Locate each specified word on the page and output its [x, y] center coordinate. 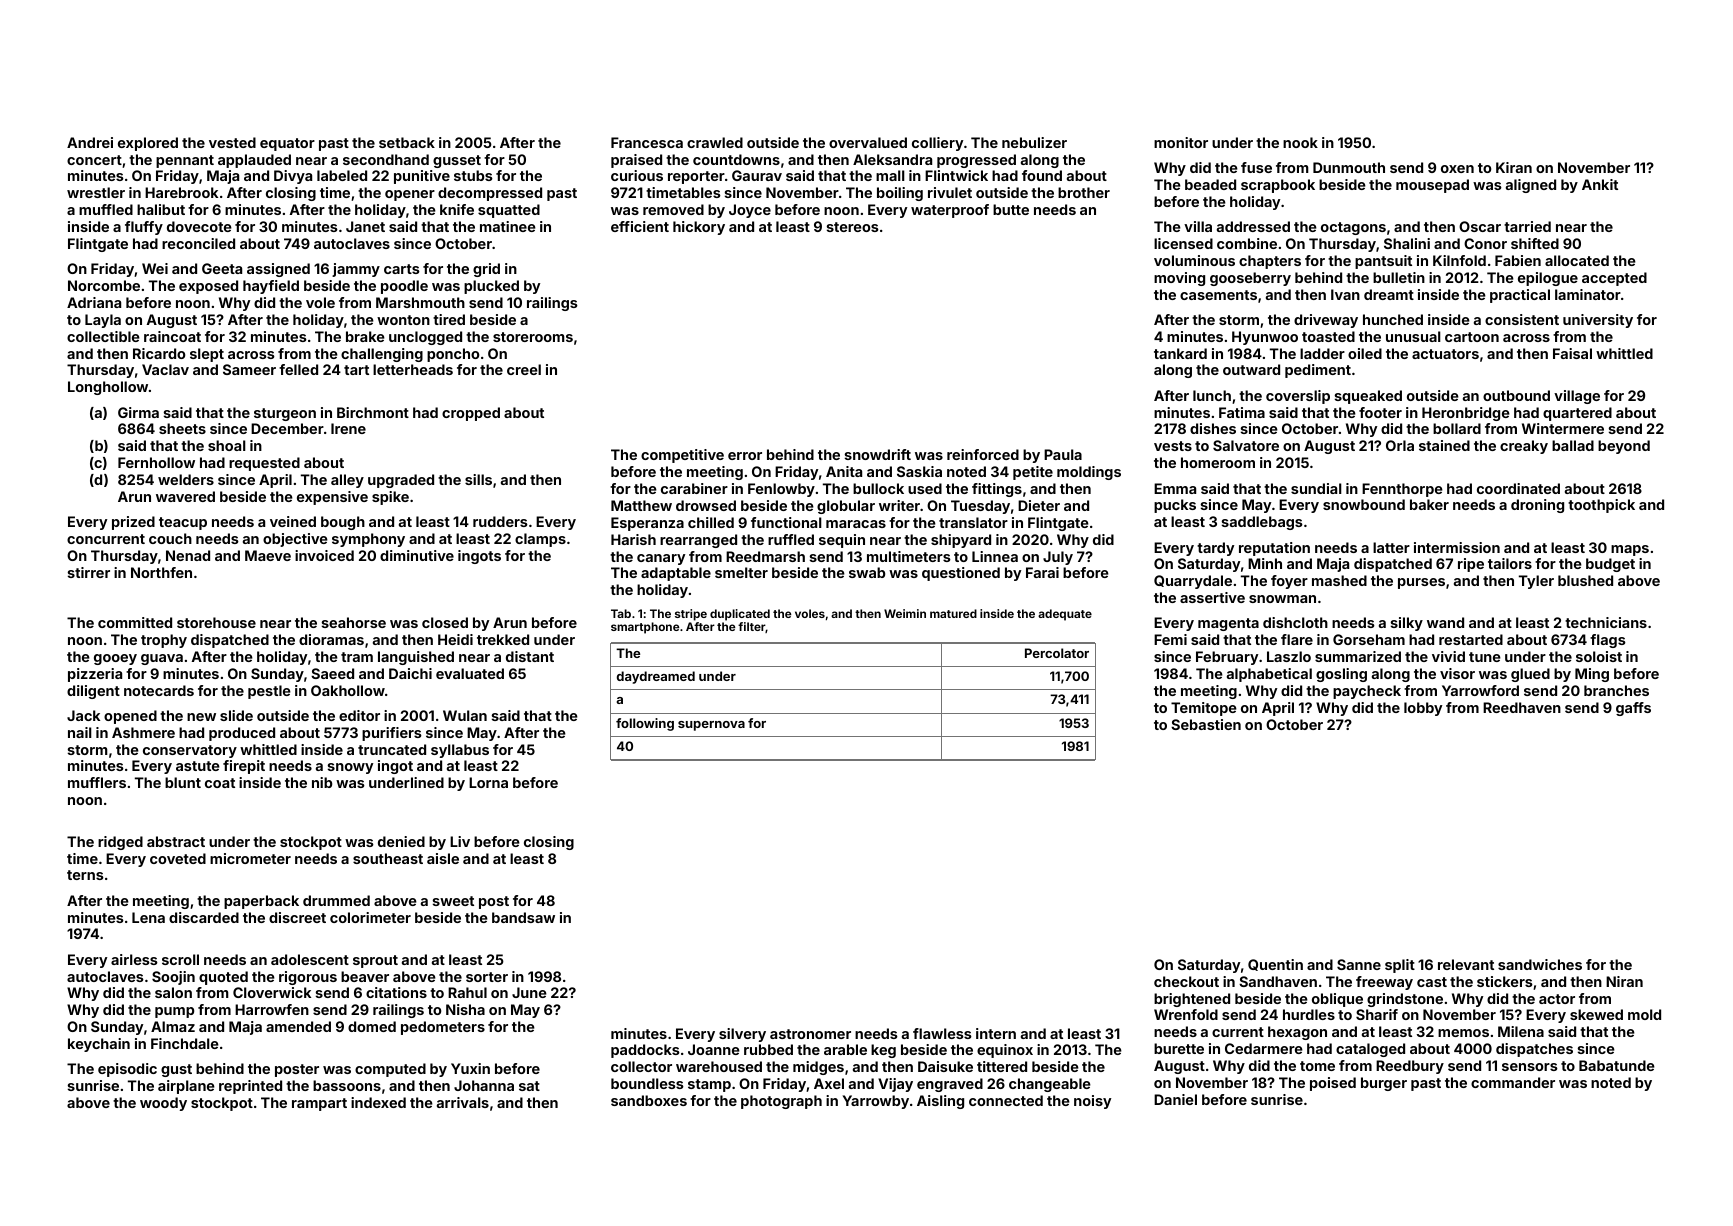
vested [232, 142]
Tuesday [980, 507]
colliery [937, 144]
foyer [1289, 582]
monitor [1181, 142]
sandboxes [649, 1100]
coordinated [1518, 488]
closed [445, 622]
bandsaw [523, 917]
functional [786, 522]
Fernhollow [156, 462]
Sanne [1359, 964]
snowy [350, 768]
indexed [378, 1102]
